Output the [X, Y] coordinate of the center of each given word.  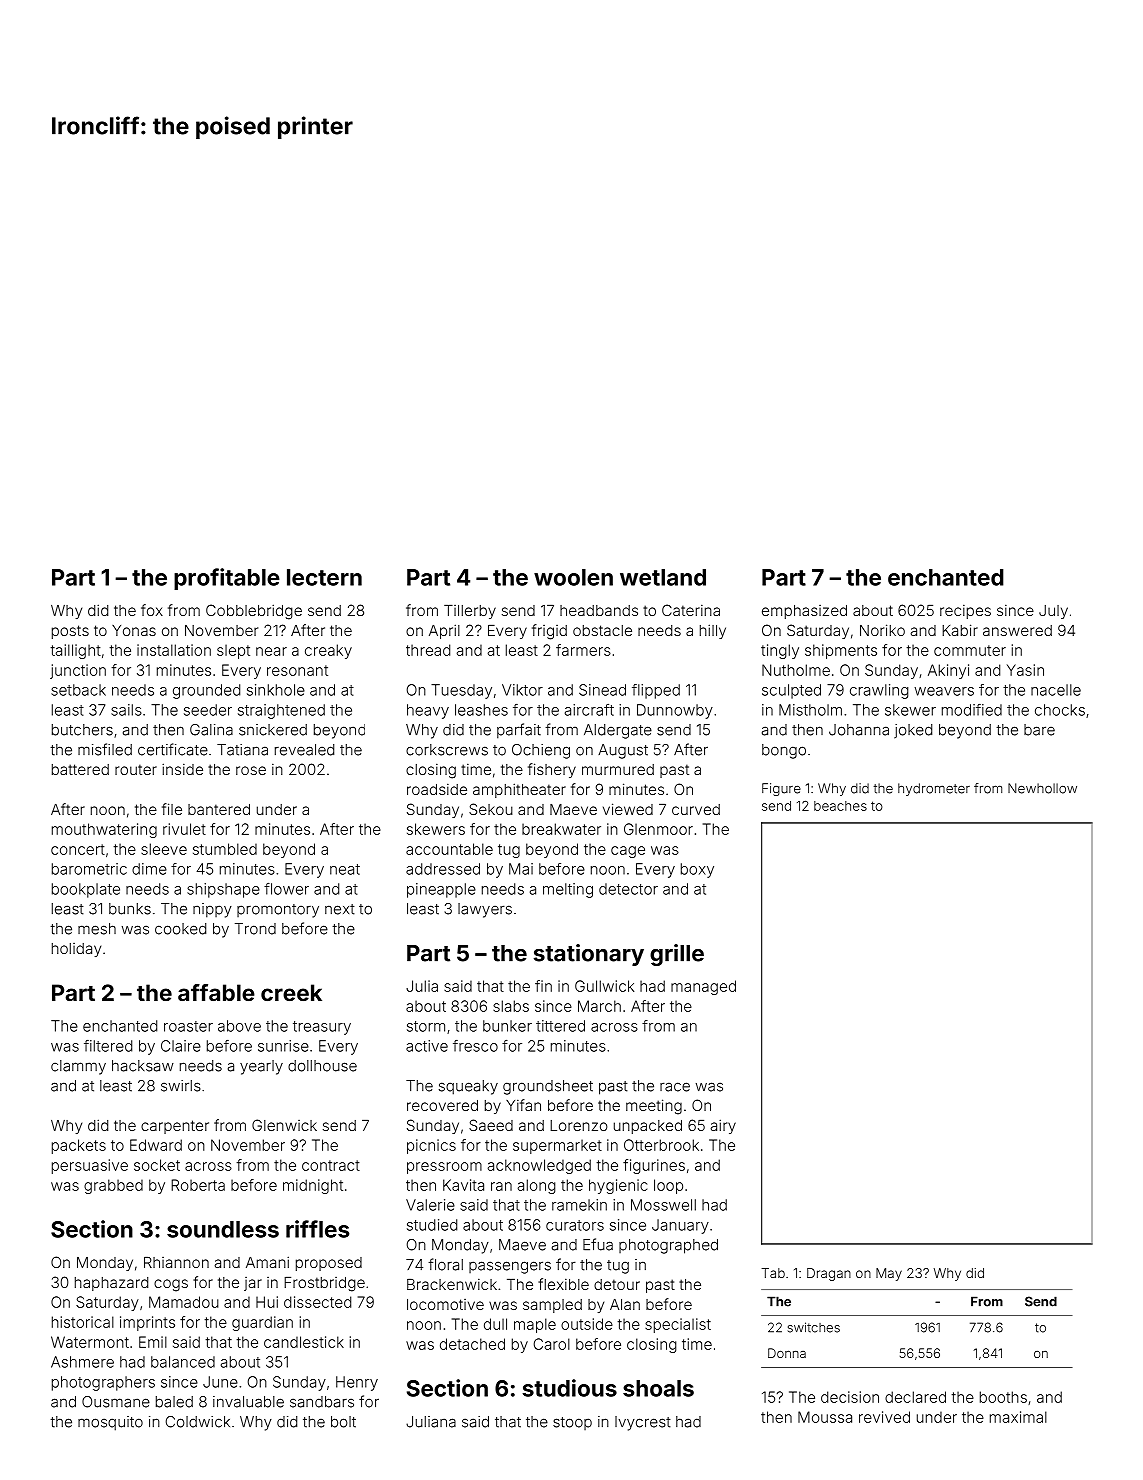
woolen [573, 577]
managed [703, 987]
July [1053, 612]
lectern [324, 577]
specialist [678, 1325]
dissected [317, 1302]
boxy [697, 870]
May [889, 1274]
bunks [130, 909]
